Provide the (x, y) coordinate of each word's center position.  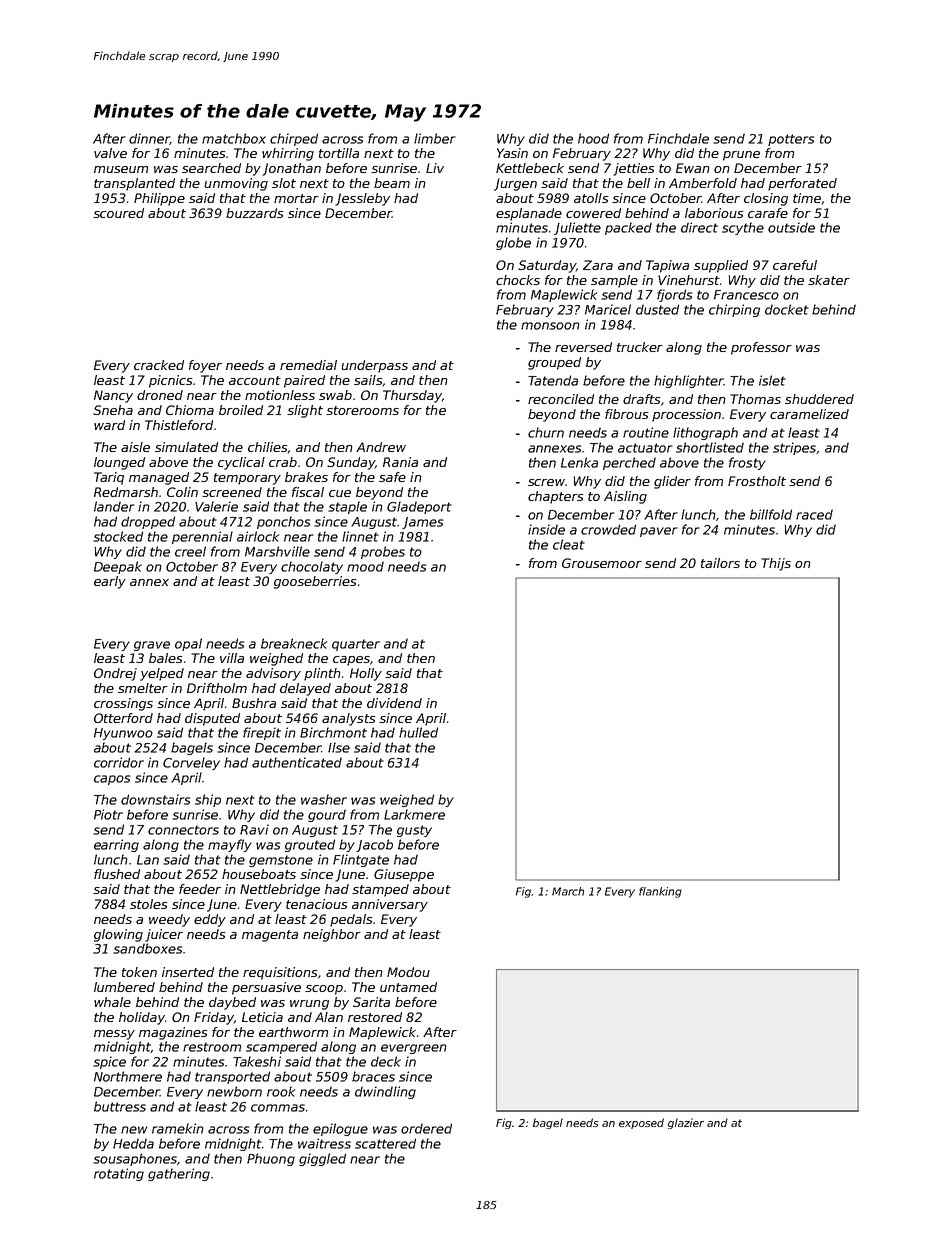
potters (791, 140)
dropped (148, 522)
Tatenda (553, 380)
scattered (385, 1143)
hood (593, 138)
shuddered (819, 399)
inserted (188, 972)
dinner (149, 139)
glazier (686, 1123)
